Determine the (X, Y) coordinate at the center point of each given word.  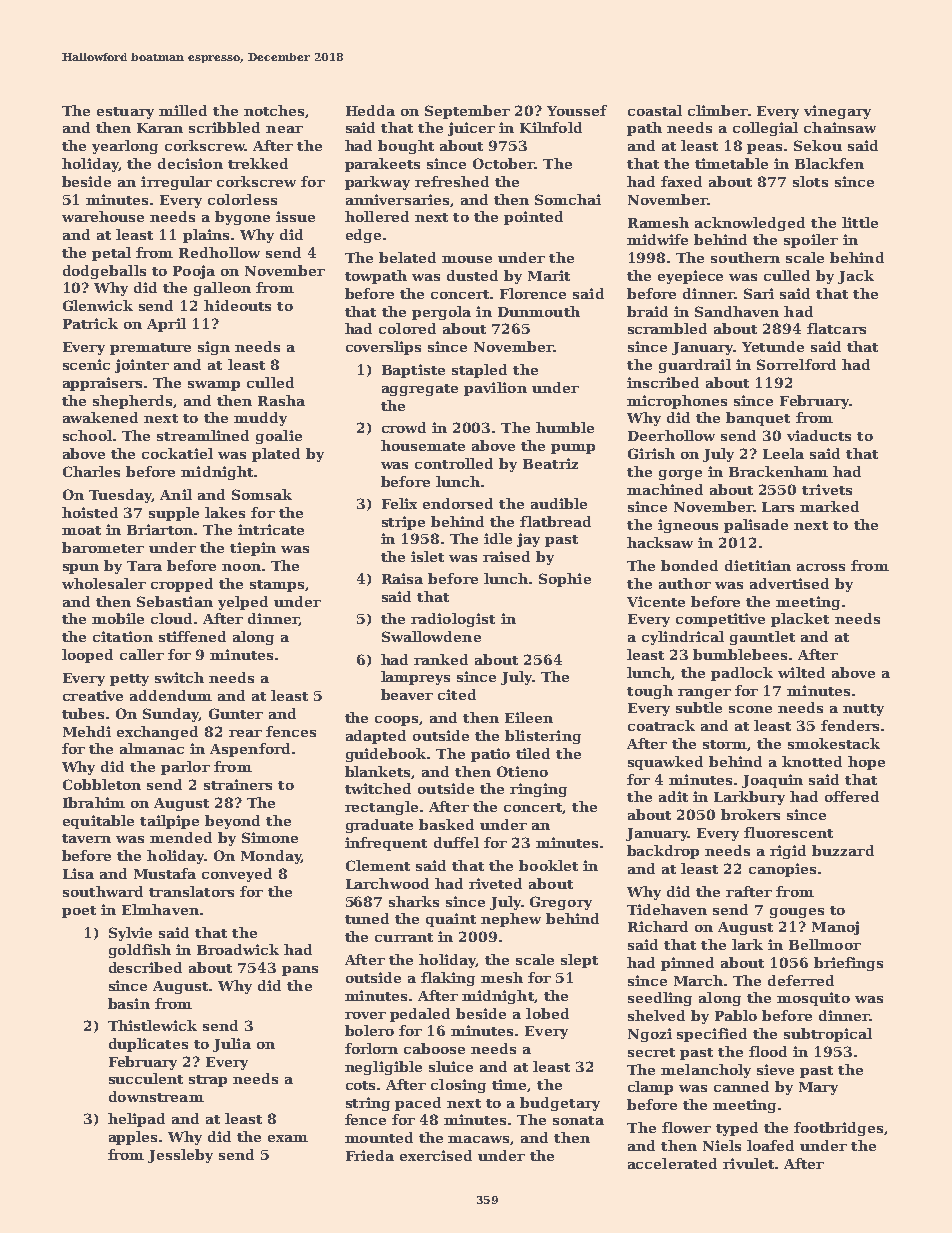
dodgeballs (104, 272)
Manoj (835, 928)
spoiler (811, 241)
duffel (456, 842)
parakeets (382, 165)
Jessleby (180, 1156)
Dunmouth (539, 311)
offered (852, 796)
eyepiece (690, 277)
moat (81, 530)
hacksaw (660, 542)
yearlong (125, 147)
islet (427, 556)
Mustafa (165, 873)
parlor (185, 768)
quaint (451, 920)
